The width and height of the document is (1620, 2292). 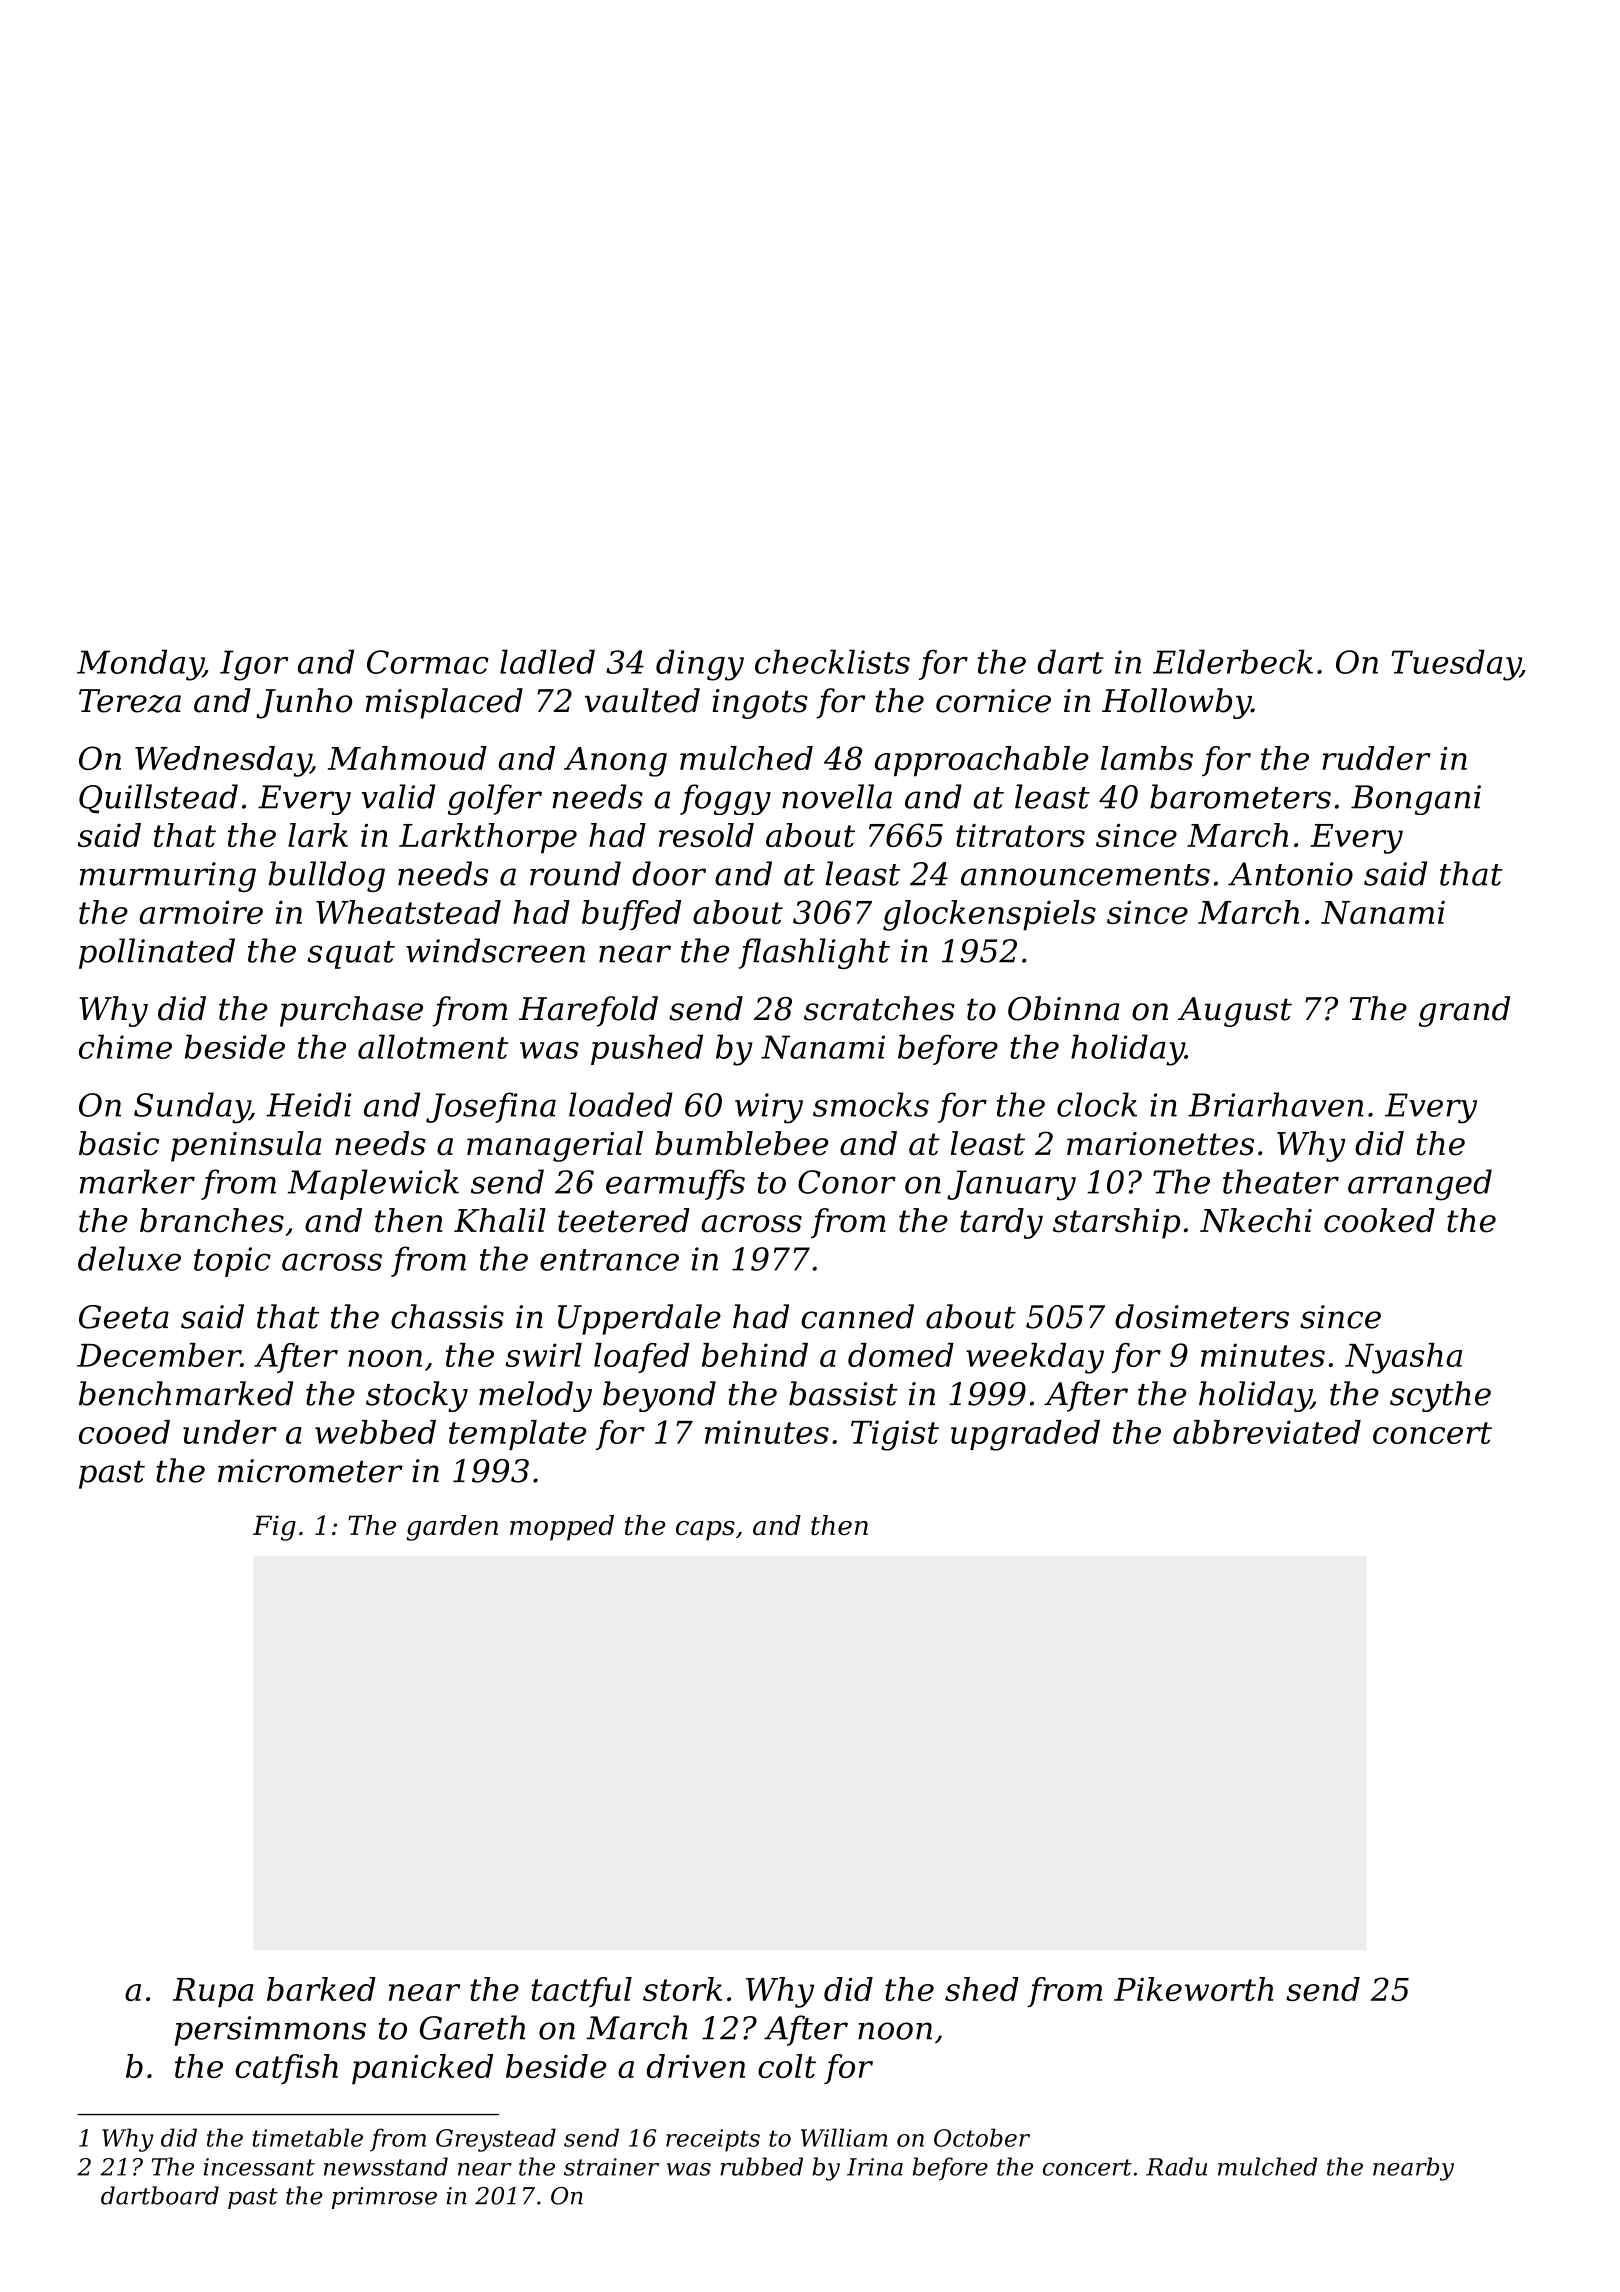 I want to click on Antonio, so click(x=1290, y=874).
